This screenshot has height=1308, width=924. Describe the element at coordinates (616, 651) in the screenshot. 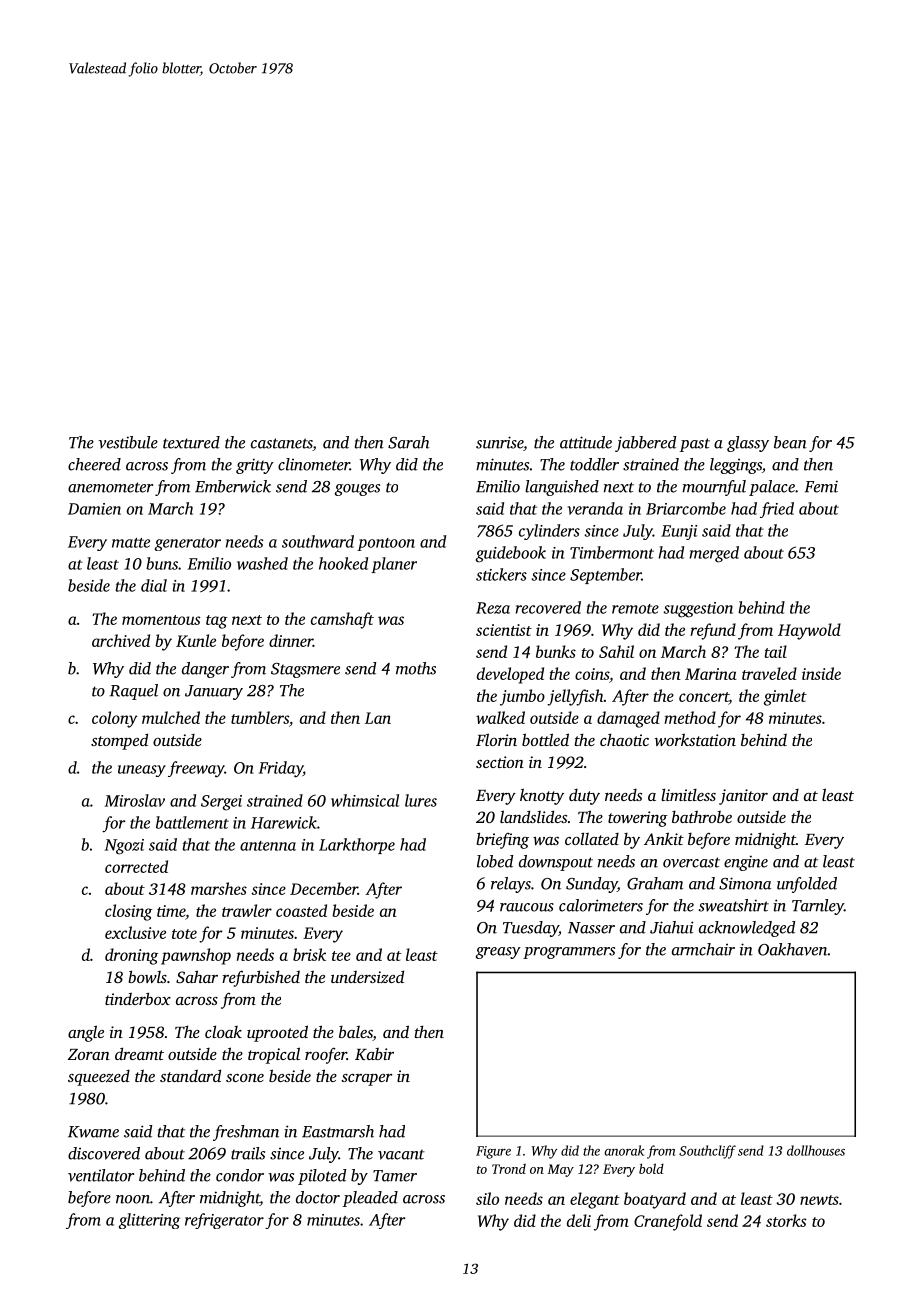

I see `Sahil` at that location.
